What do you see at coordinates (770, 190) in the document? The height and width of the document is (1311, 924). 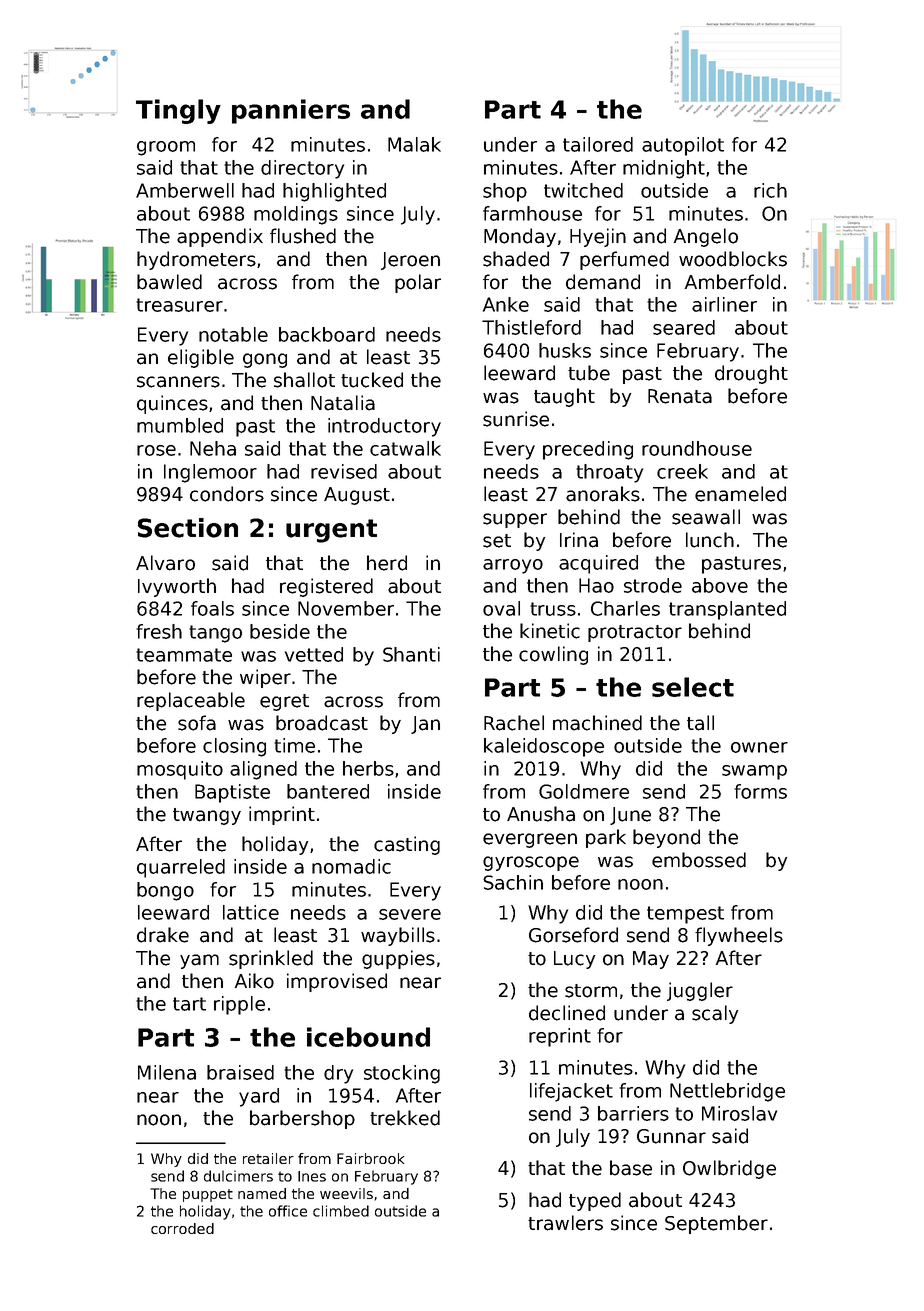 I see `rich` at bounding box center [770, 190].
